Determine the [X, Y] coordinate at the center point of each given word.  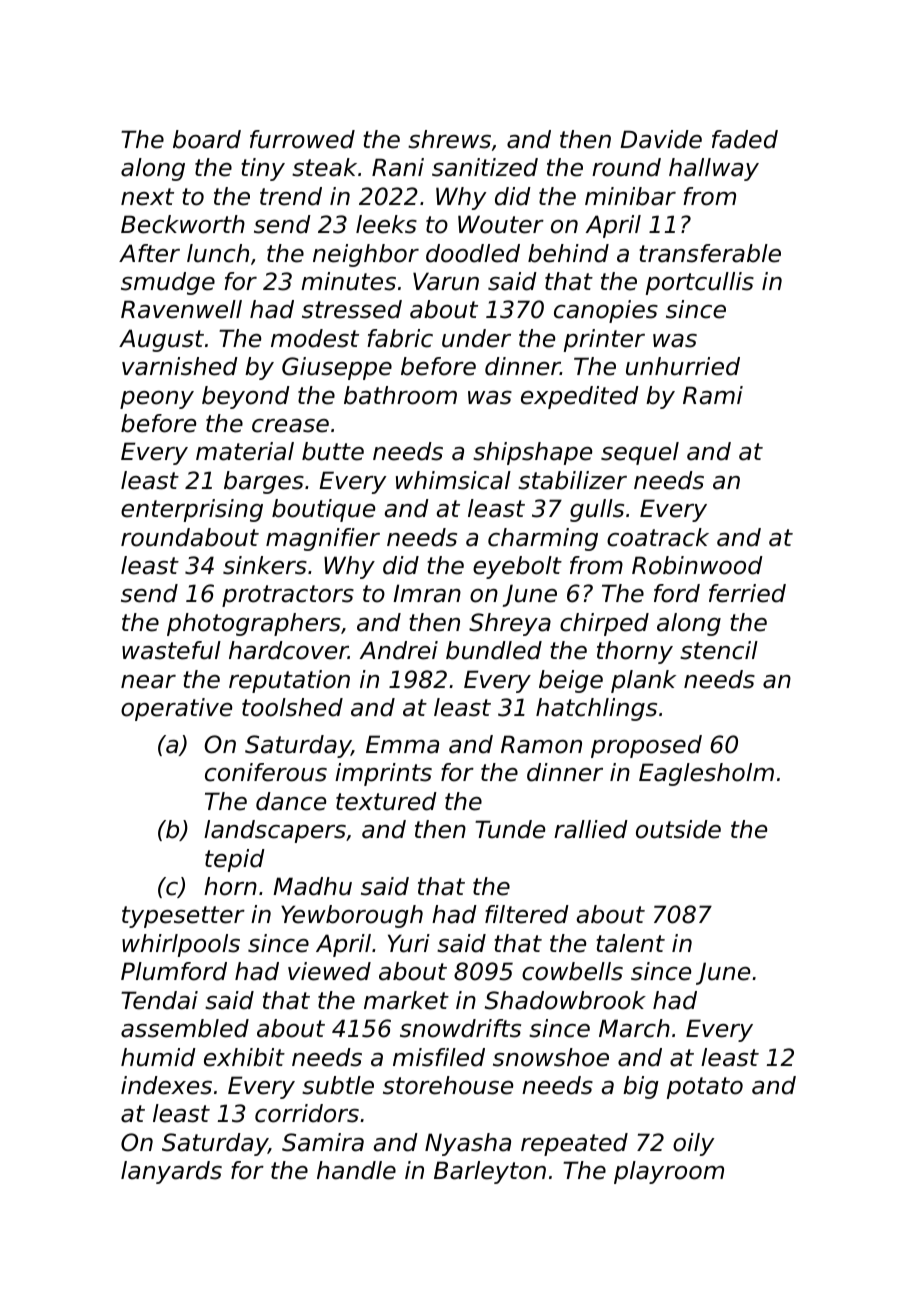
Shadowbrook [565, 1000]
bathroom [400, 395]
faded [745, 139]
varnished [180, 366]
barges [264, 482]
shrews [449, 139]
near [148, 682]
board [207, 139]
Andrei [399, 650]
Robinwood [697, 565]
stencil [719, 650]
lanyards [171, 1172]
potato [705, 1088]
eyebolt [517, 567]
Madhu [312, 886]
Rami [713, 395]
